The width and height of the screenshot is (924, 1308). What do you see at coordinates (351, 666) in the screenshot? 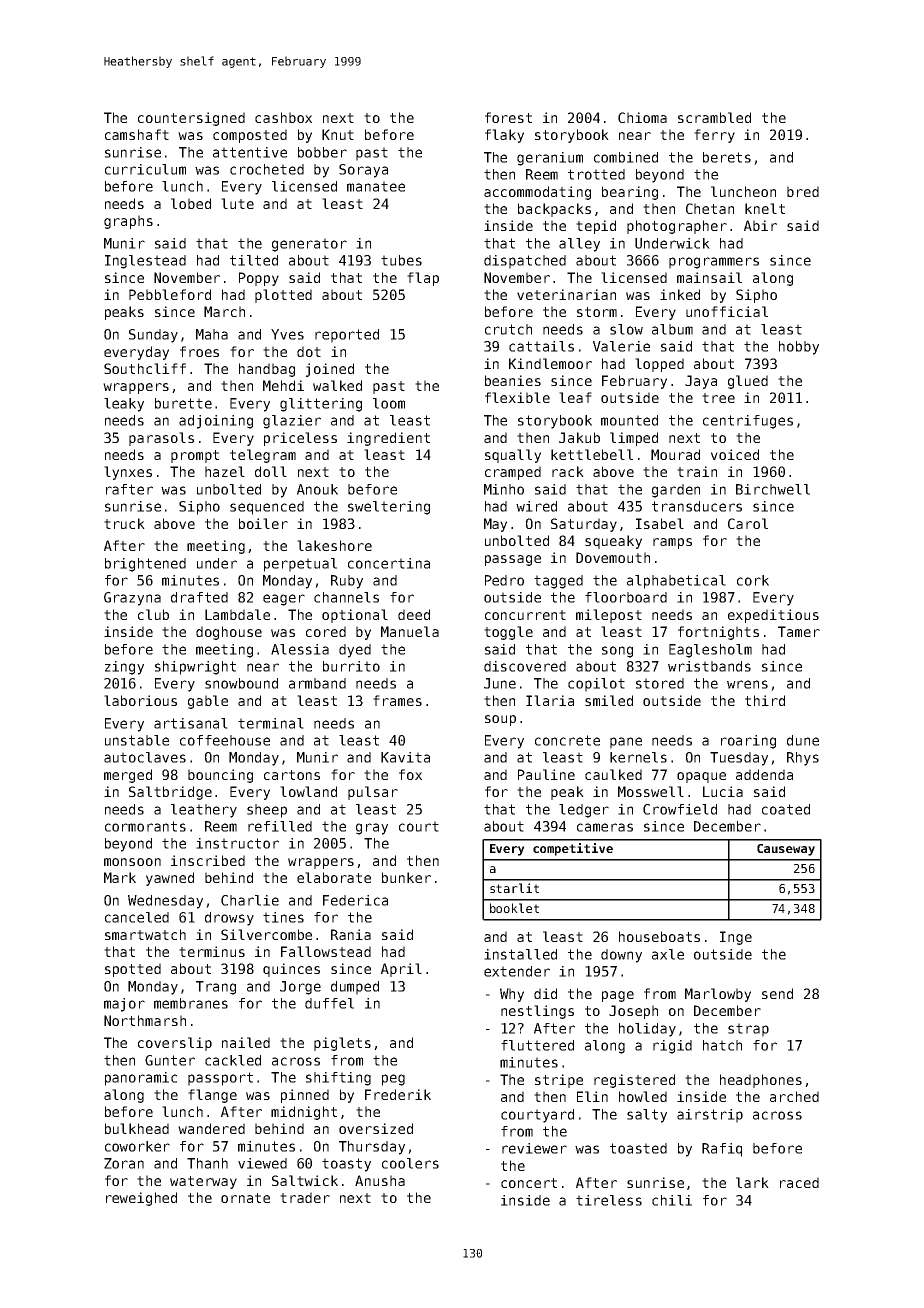
I see `burrito` at bounding box center [351, 666].
